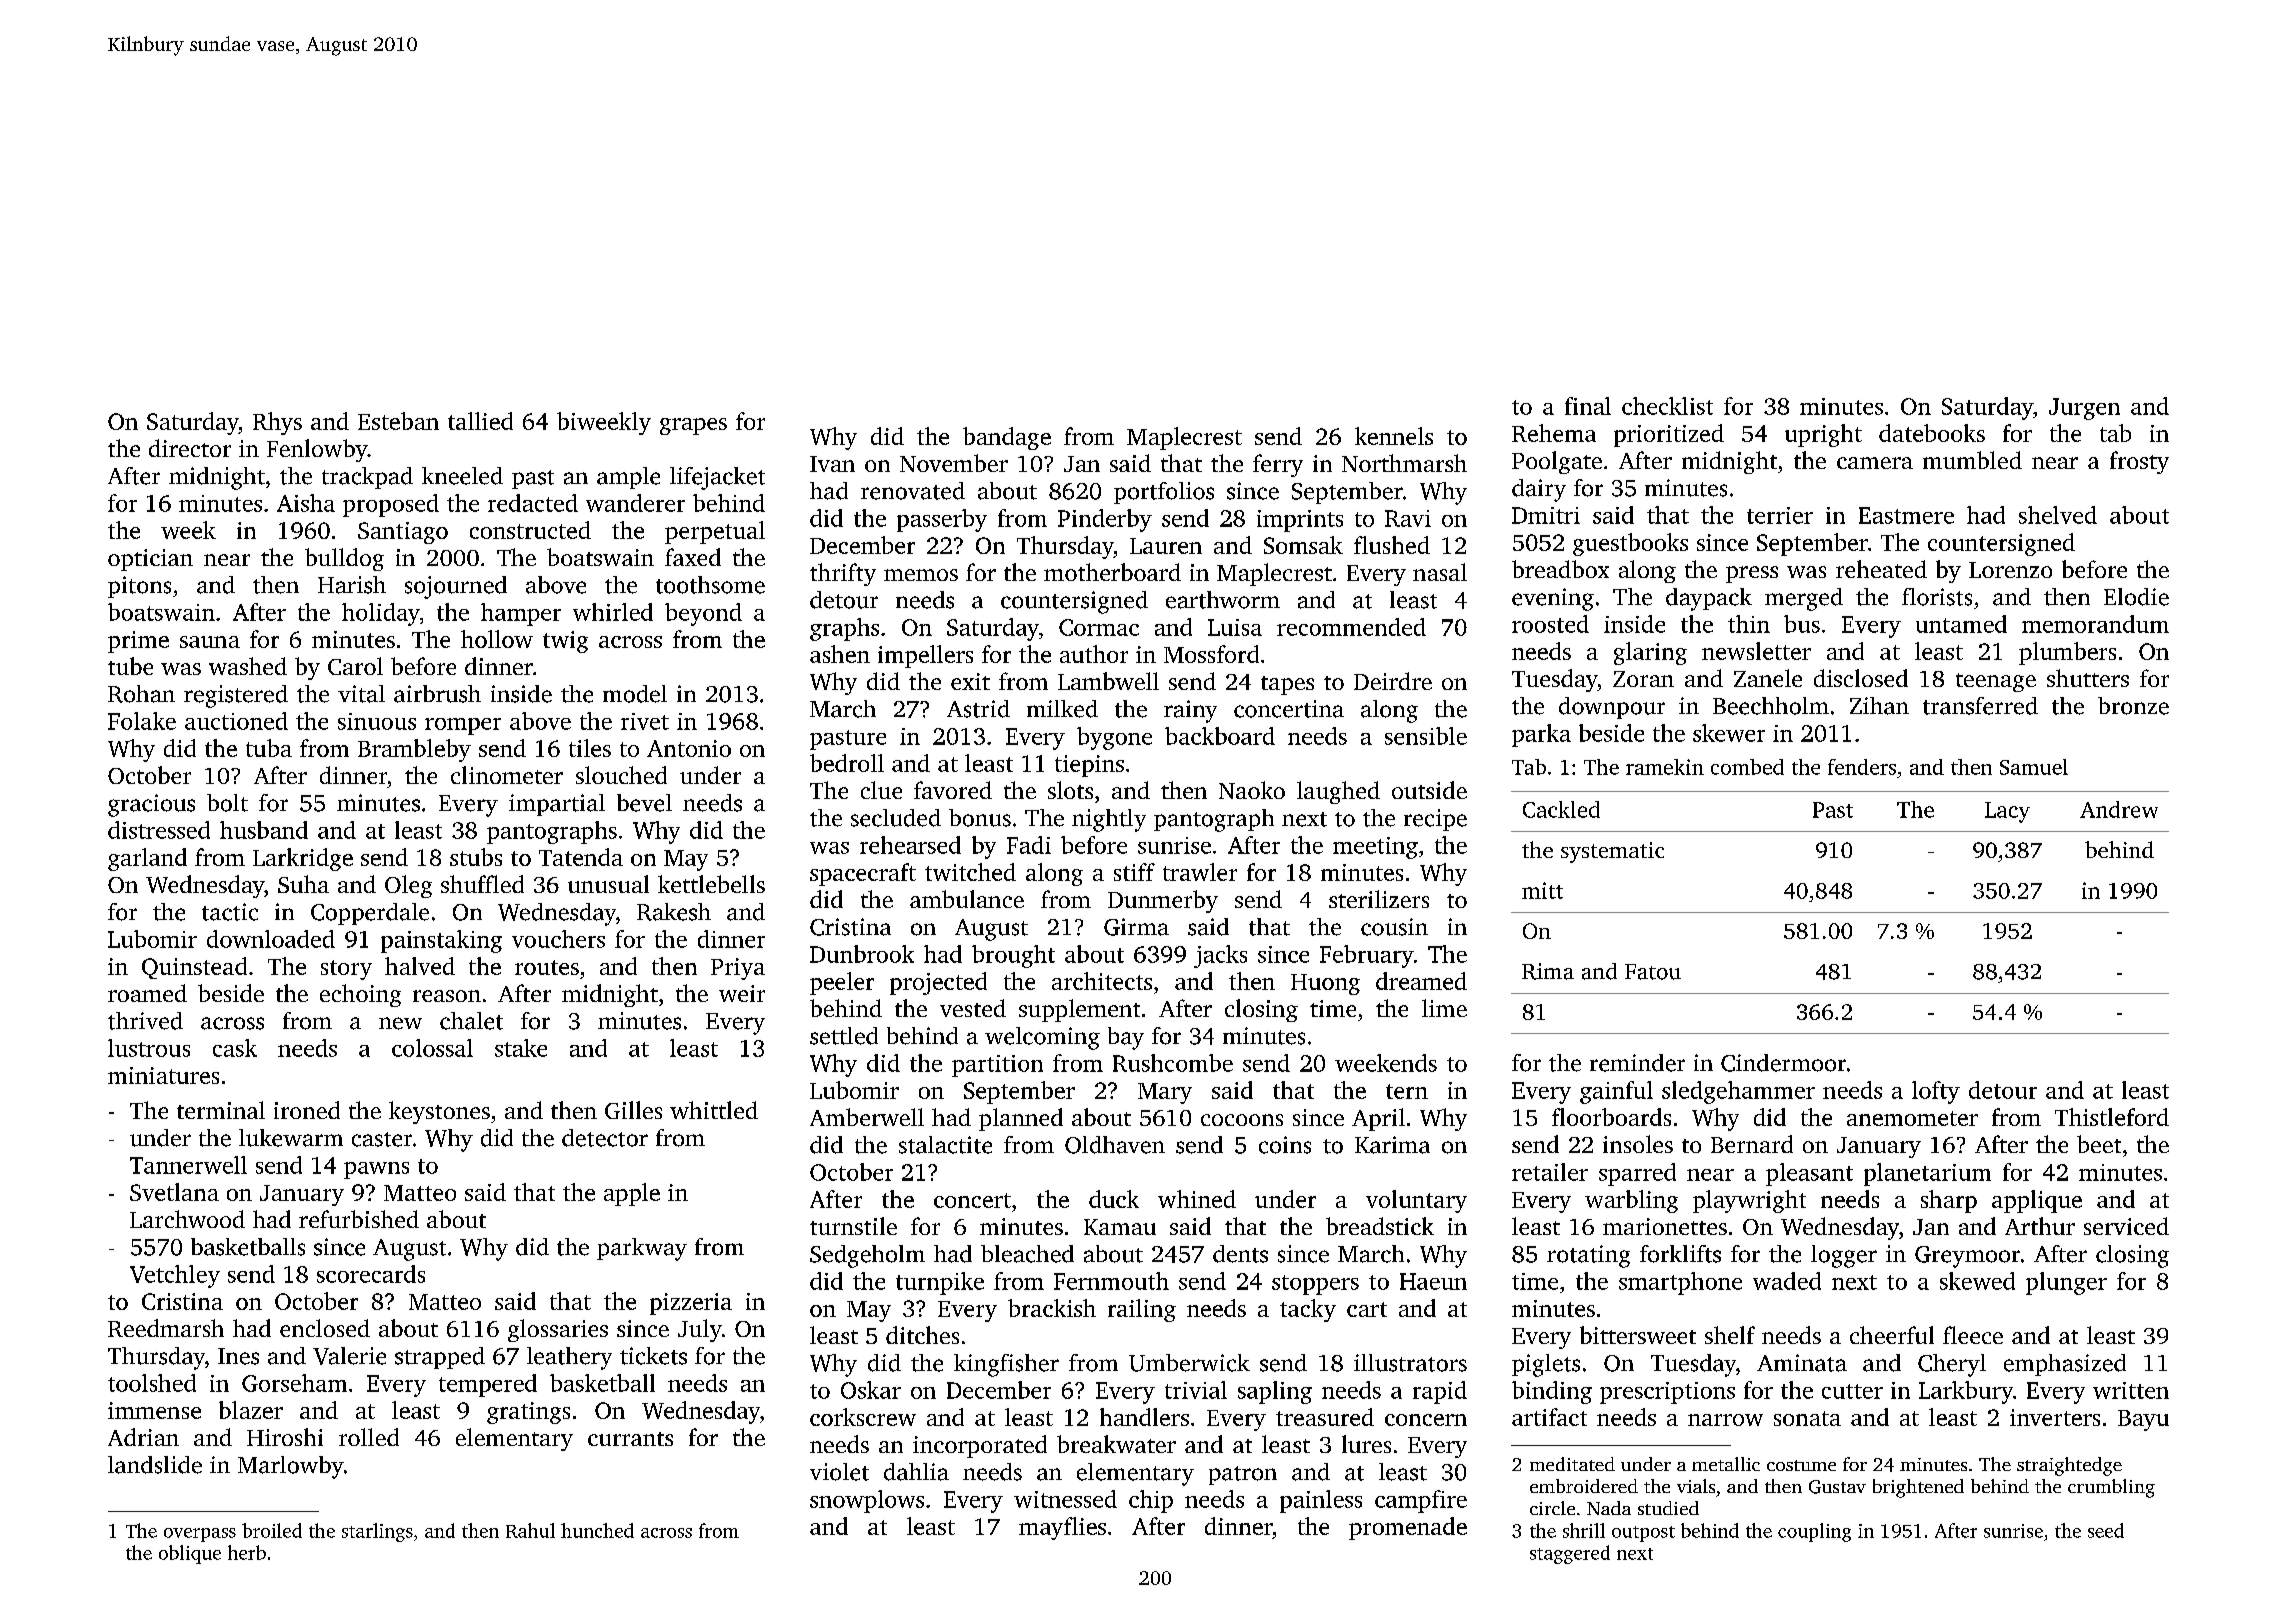 The height and width of the screenshot is (1610, 2277). I want to click on snowplows, so click(867, 1501).
